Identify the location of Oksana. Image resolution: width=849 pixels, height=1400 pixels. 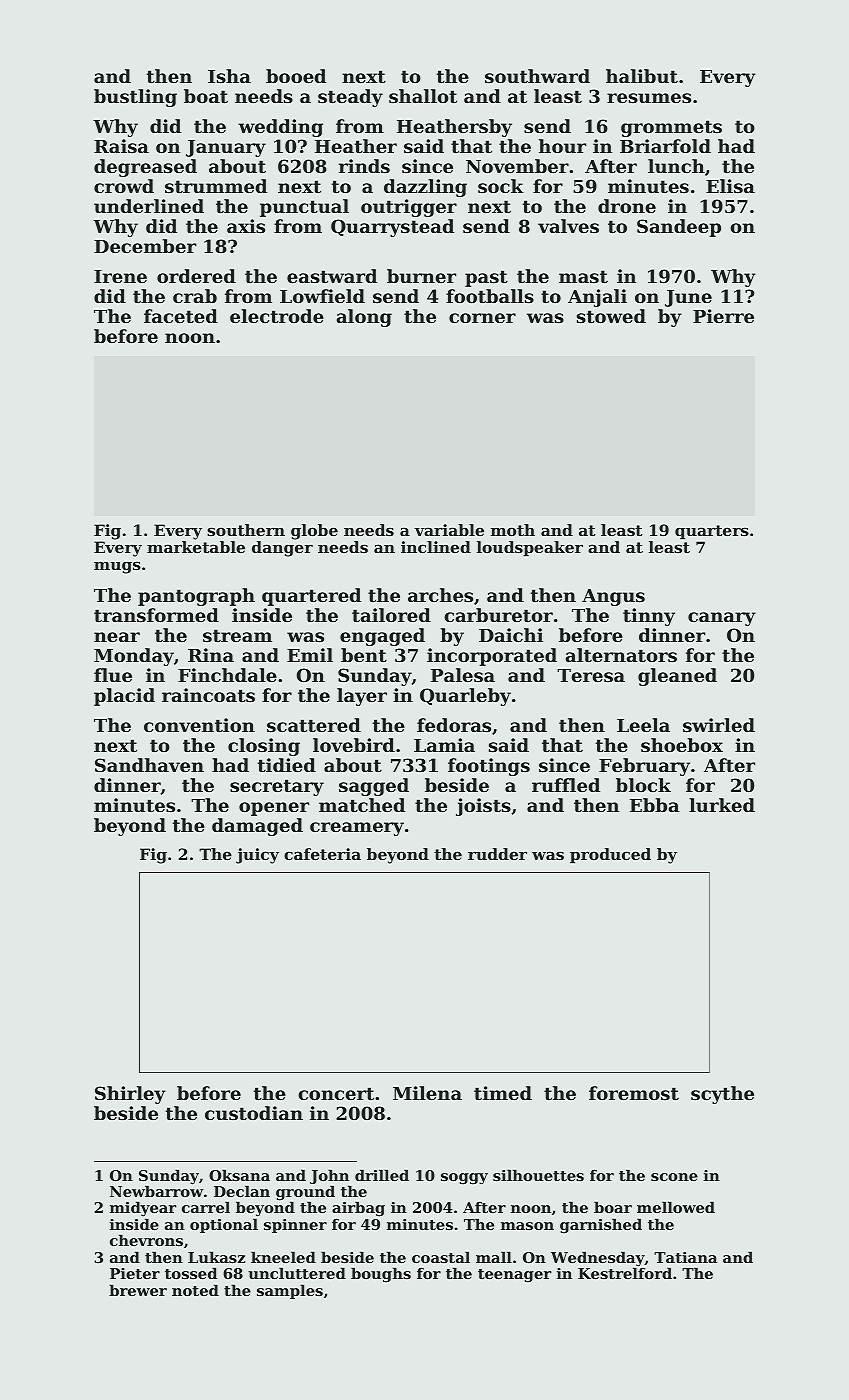
(239, 1175).
